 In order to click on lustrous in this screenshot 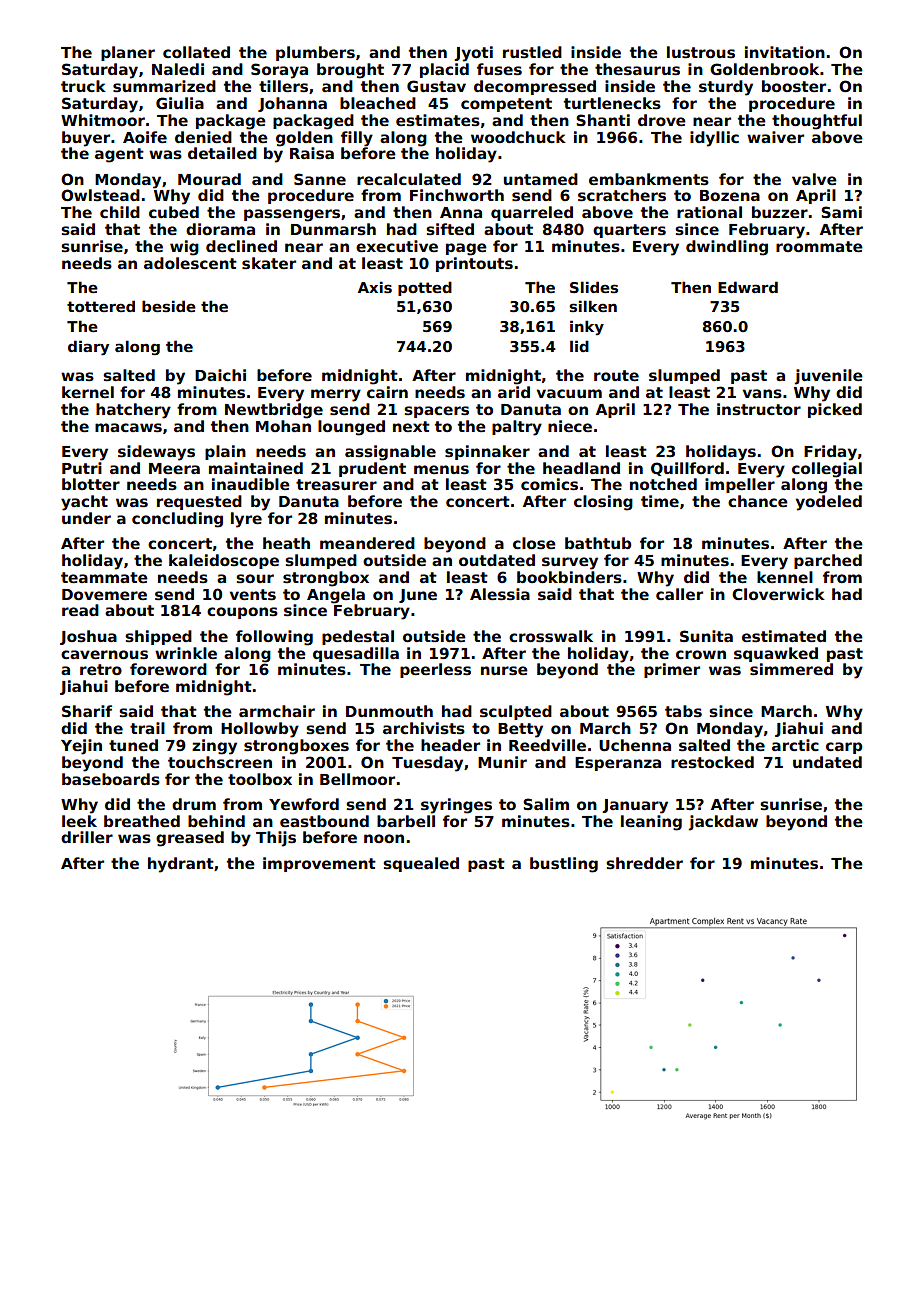, I will do `click(701, 52)`.
